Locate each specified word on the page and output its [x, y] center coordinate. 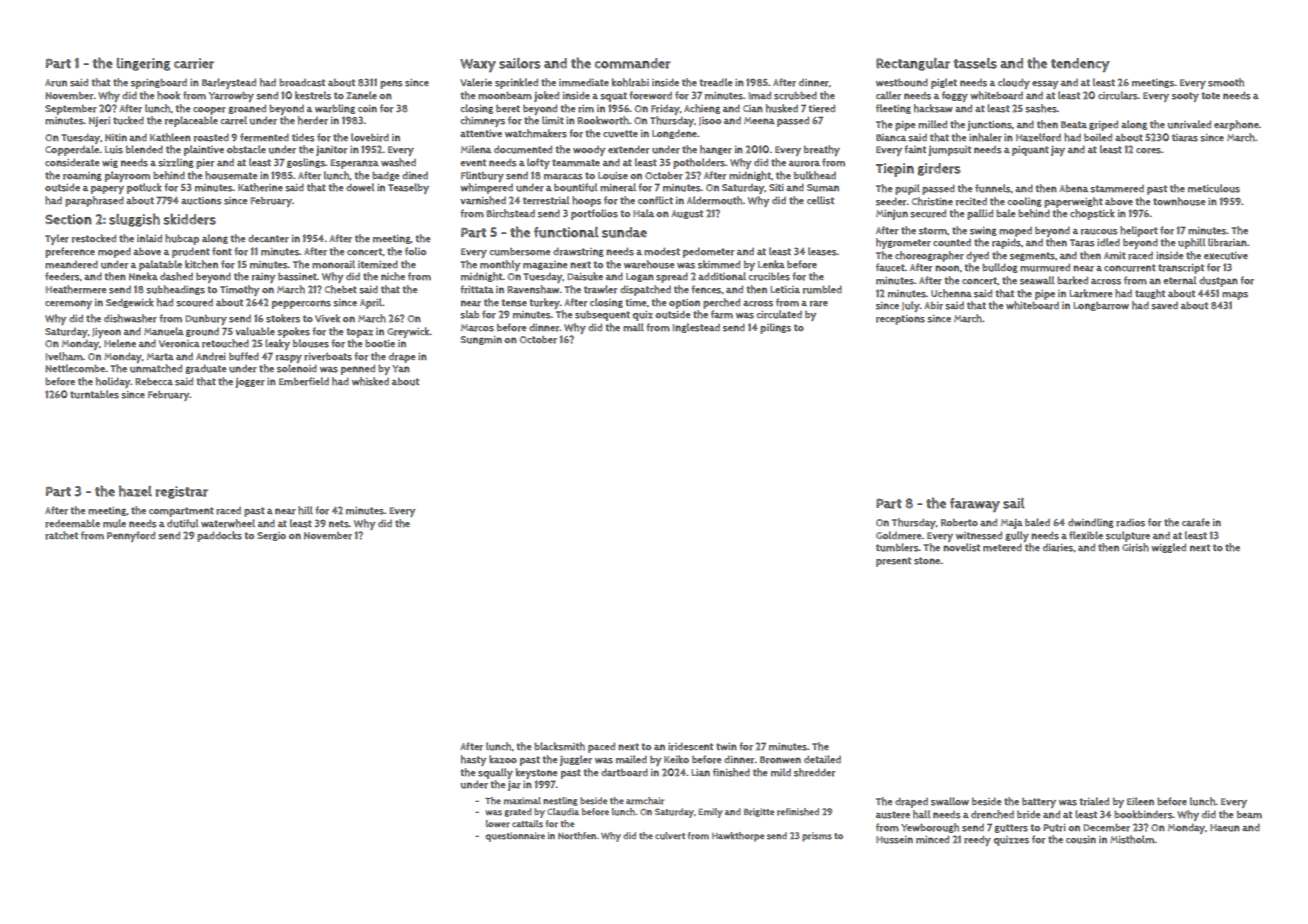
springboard [159, 84]
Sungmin [481, 340]
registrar [181, 492]
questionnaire [515, 837]
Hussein [894, 840]
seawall [1037, 280]
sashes [1041, 108]
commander [633, 63]
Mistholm [1132, 839]
